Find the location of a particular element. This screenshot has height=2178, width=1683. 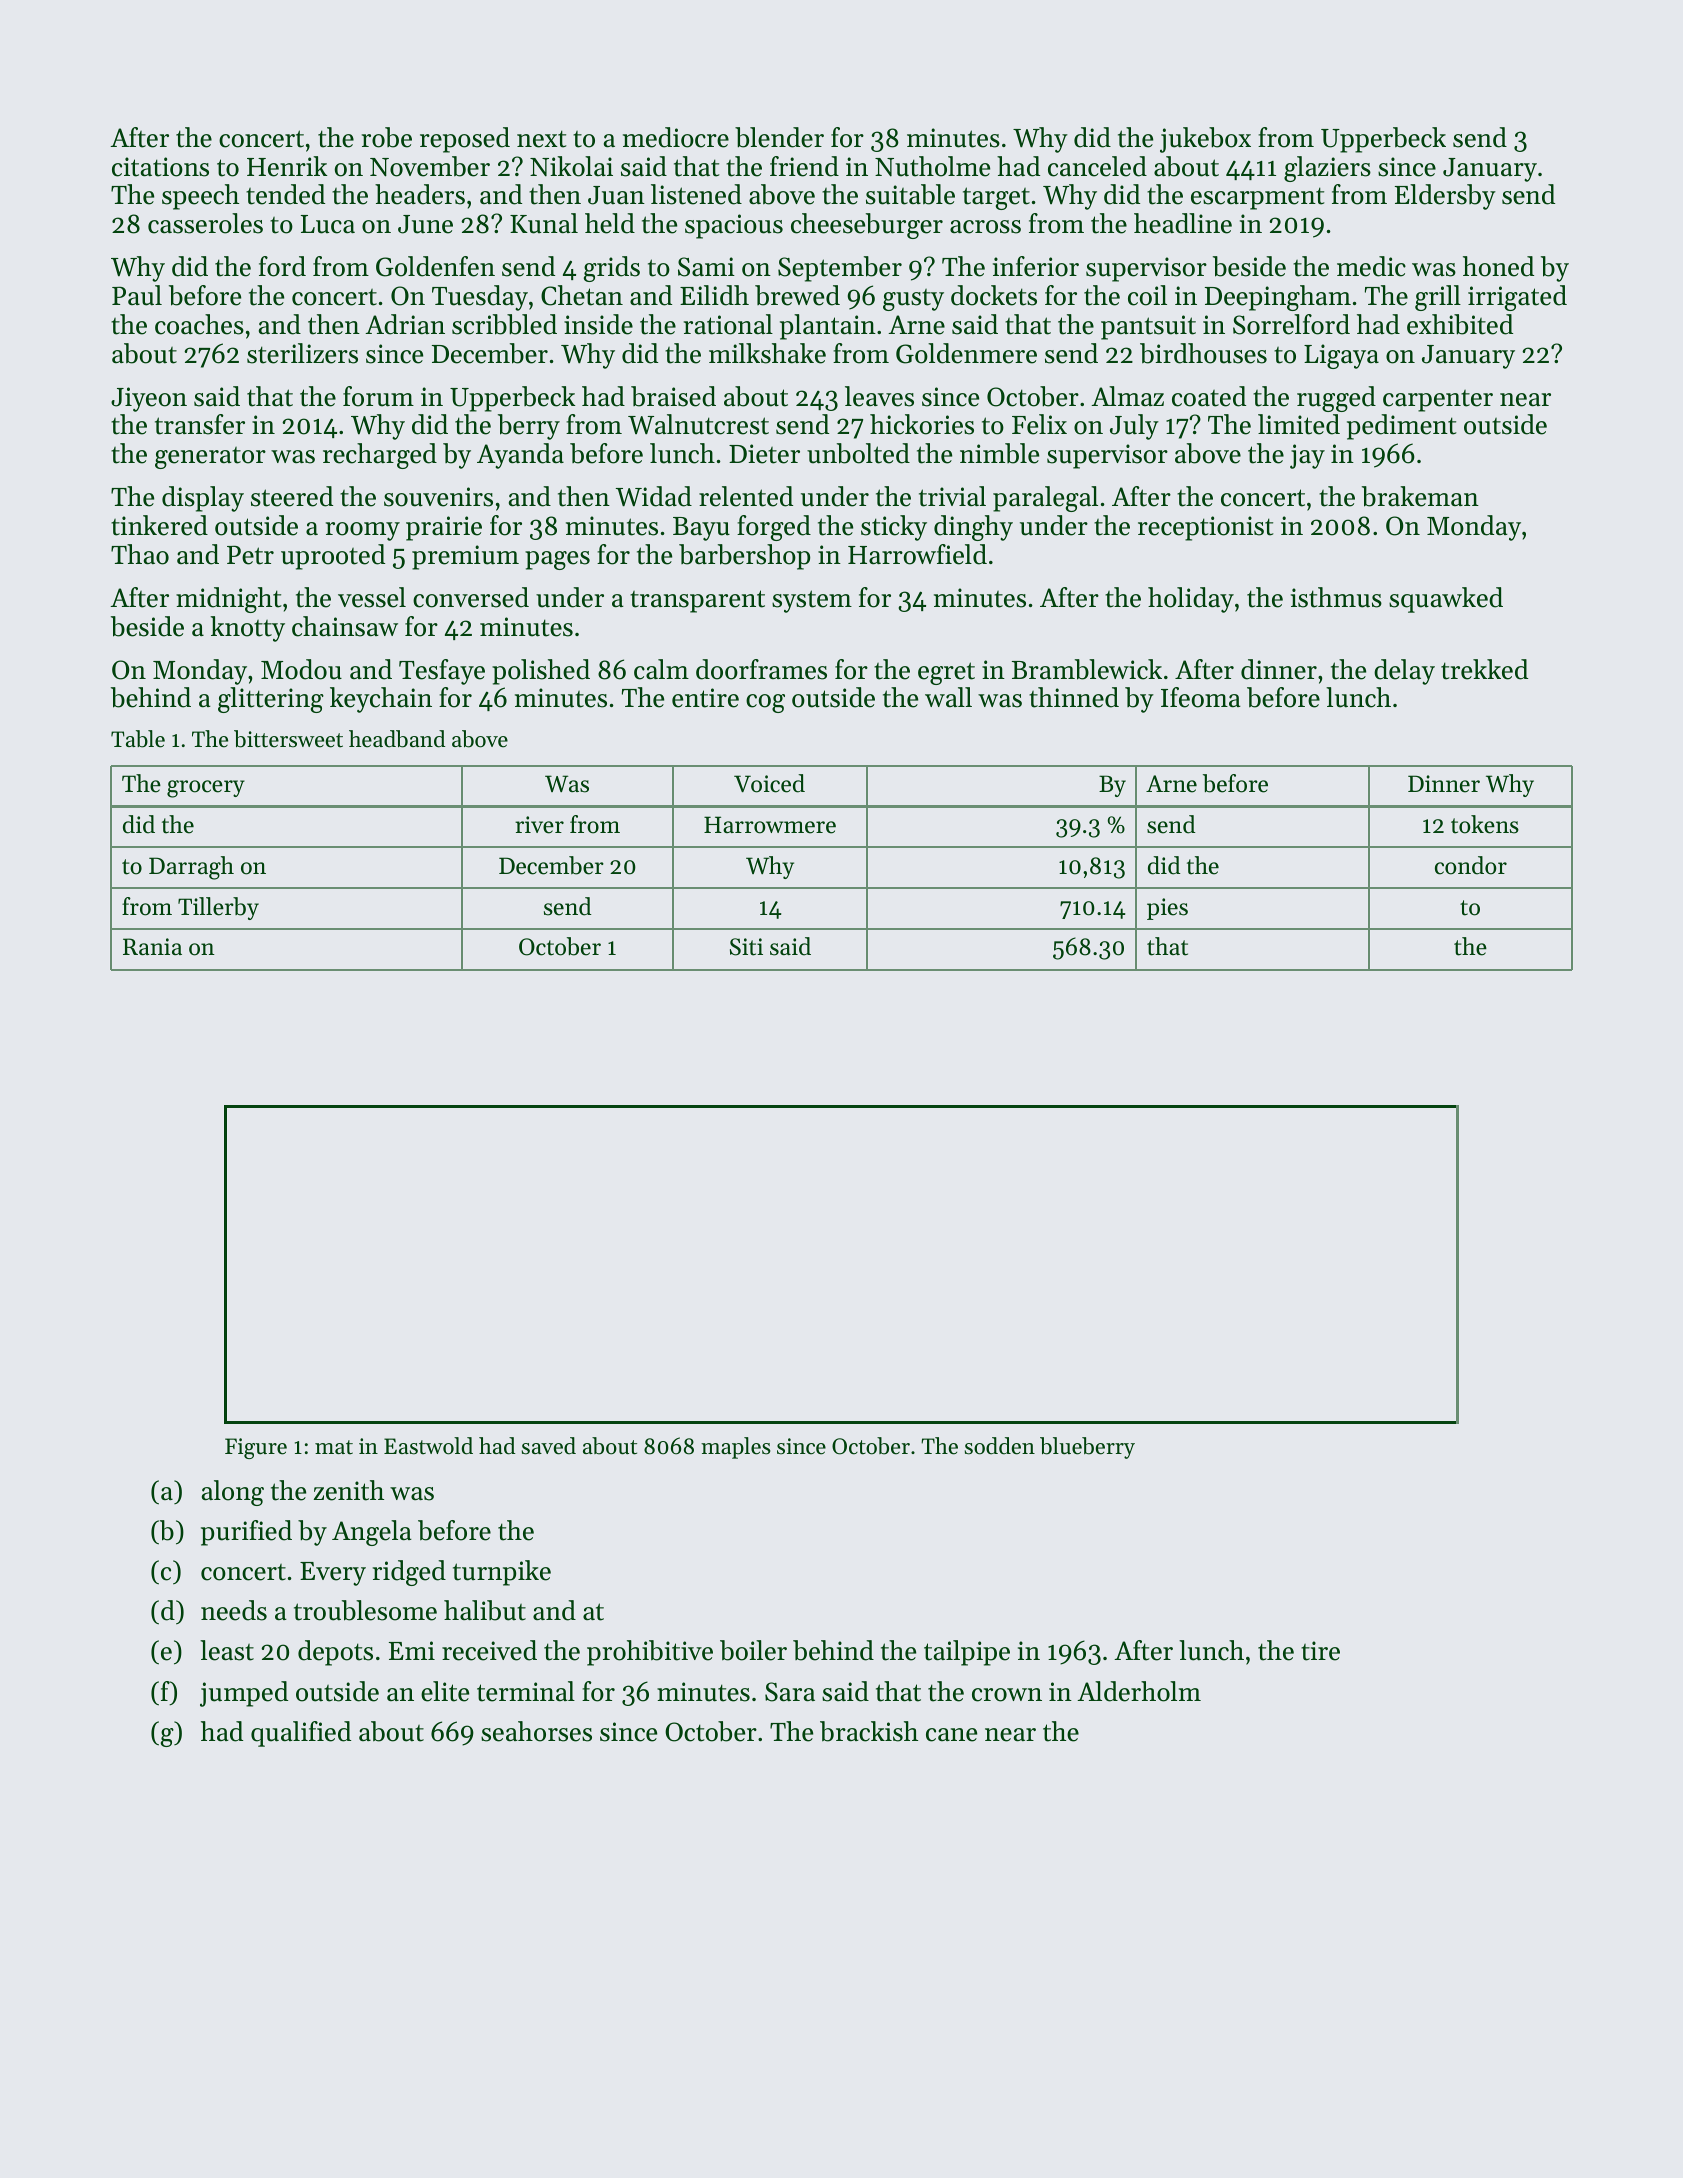

across is located at coordinates (985, 227).
